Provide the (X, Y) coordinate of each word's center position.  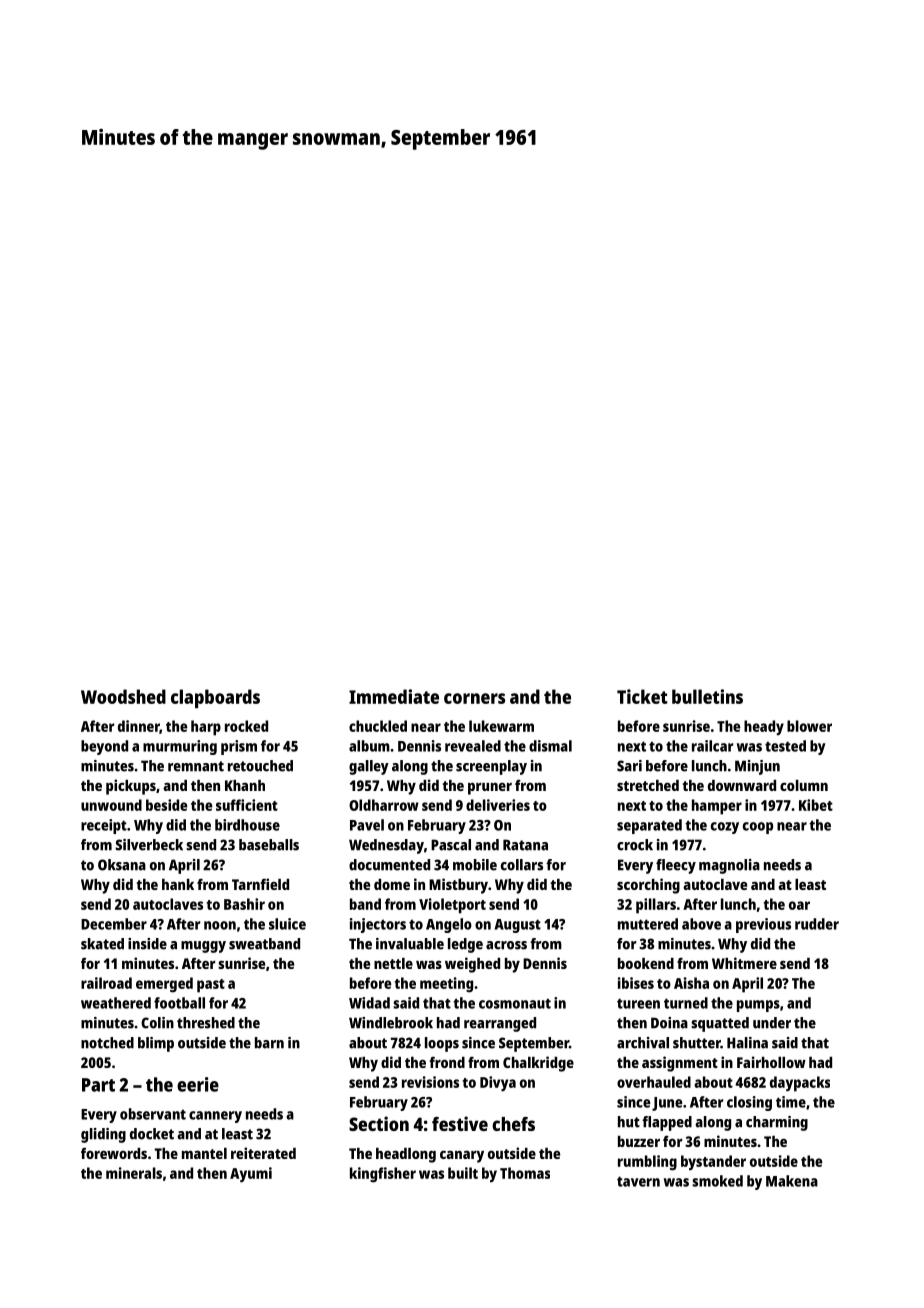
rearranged (500, 1024)
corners (474, 698)
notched (107, 1043)
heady (764, 728)
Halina (747, 1043)
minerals (134, 1173)
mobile (475, 865)
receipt (104, 826)
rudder (817, 924)
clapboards (215, 698)
